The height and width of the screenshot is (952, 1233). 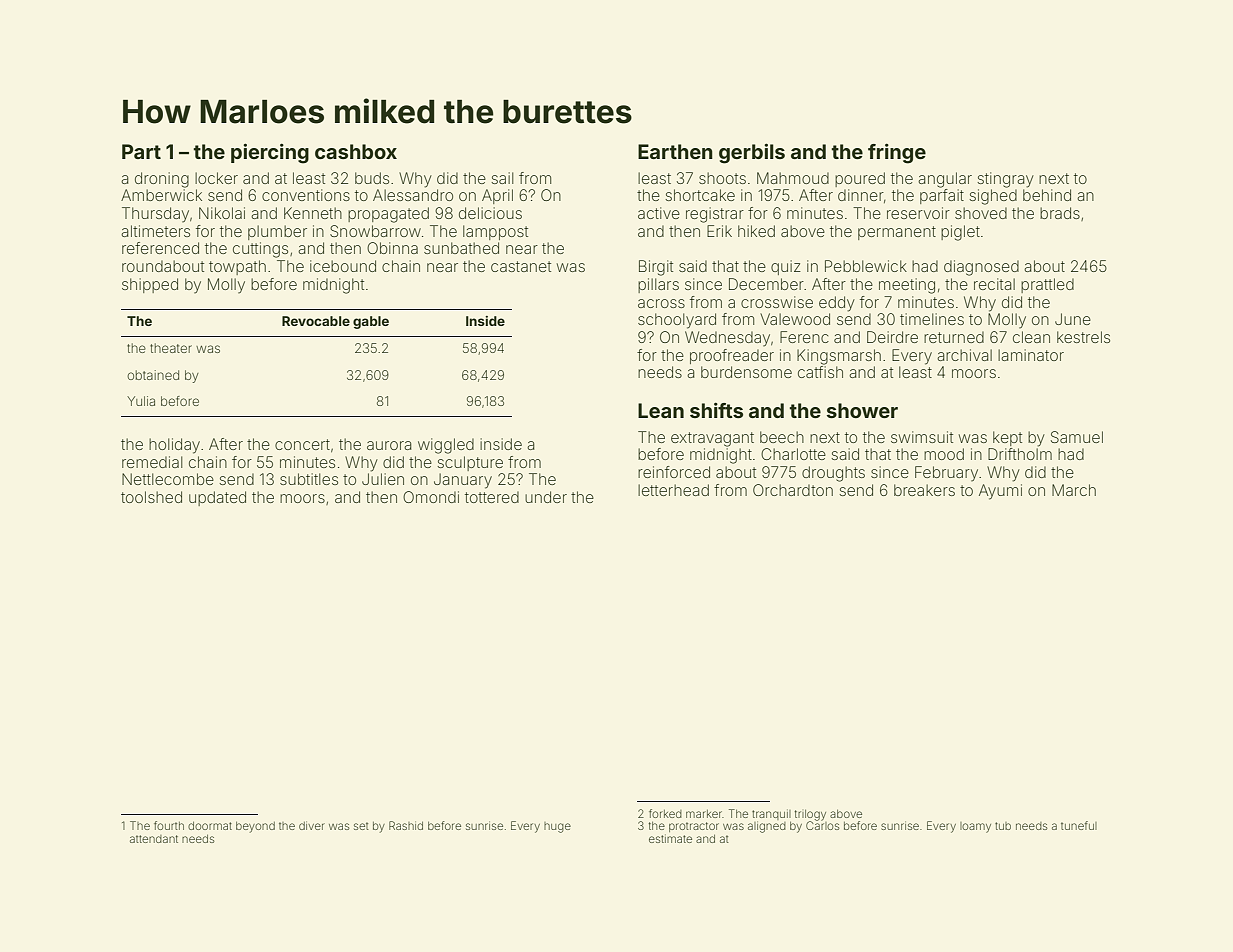 I want to click on fringe, so click(x=897, y=154).
